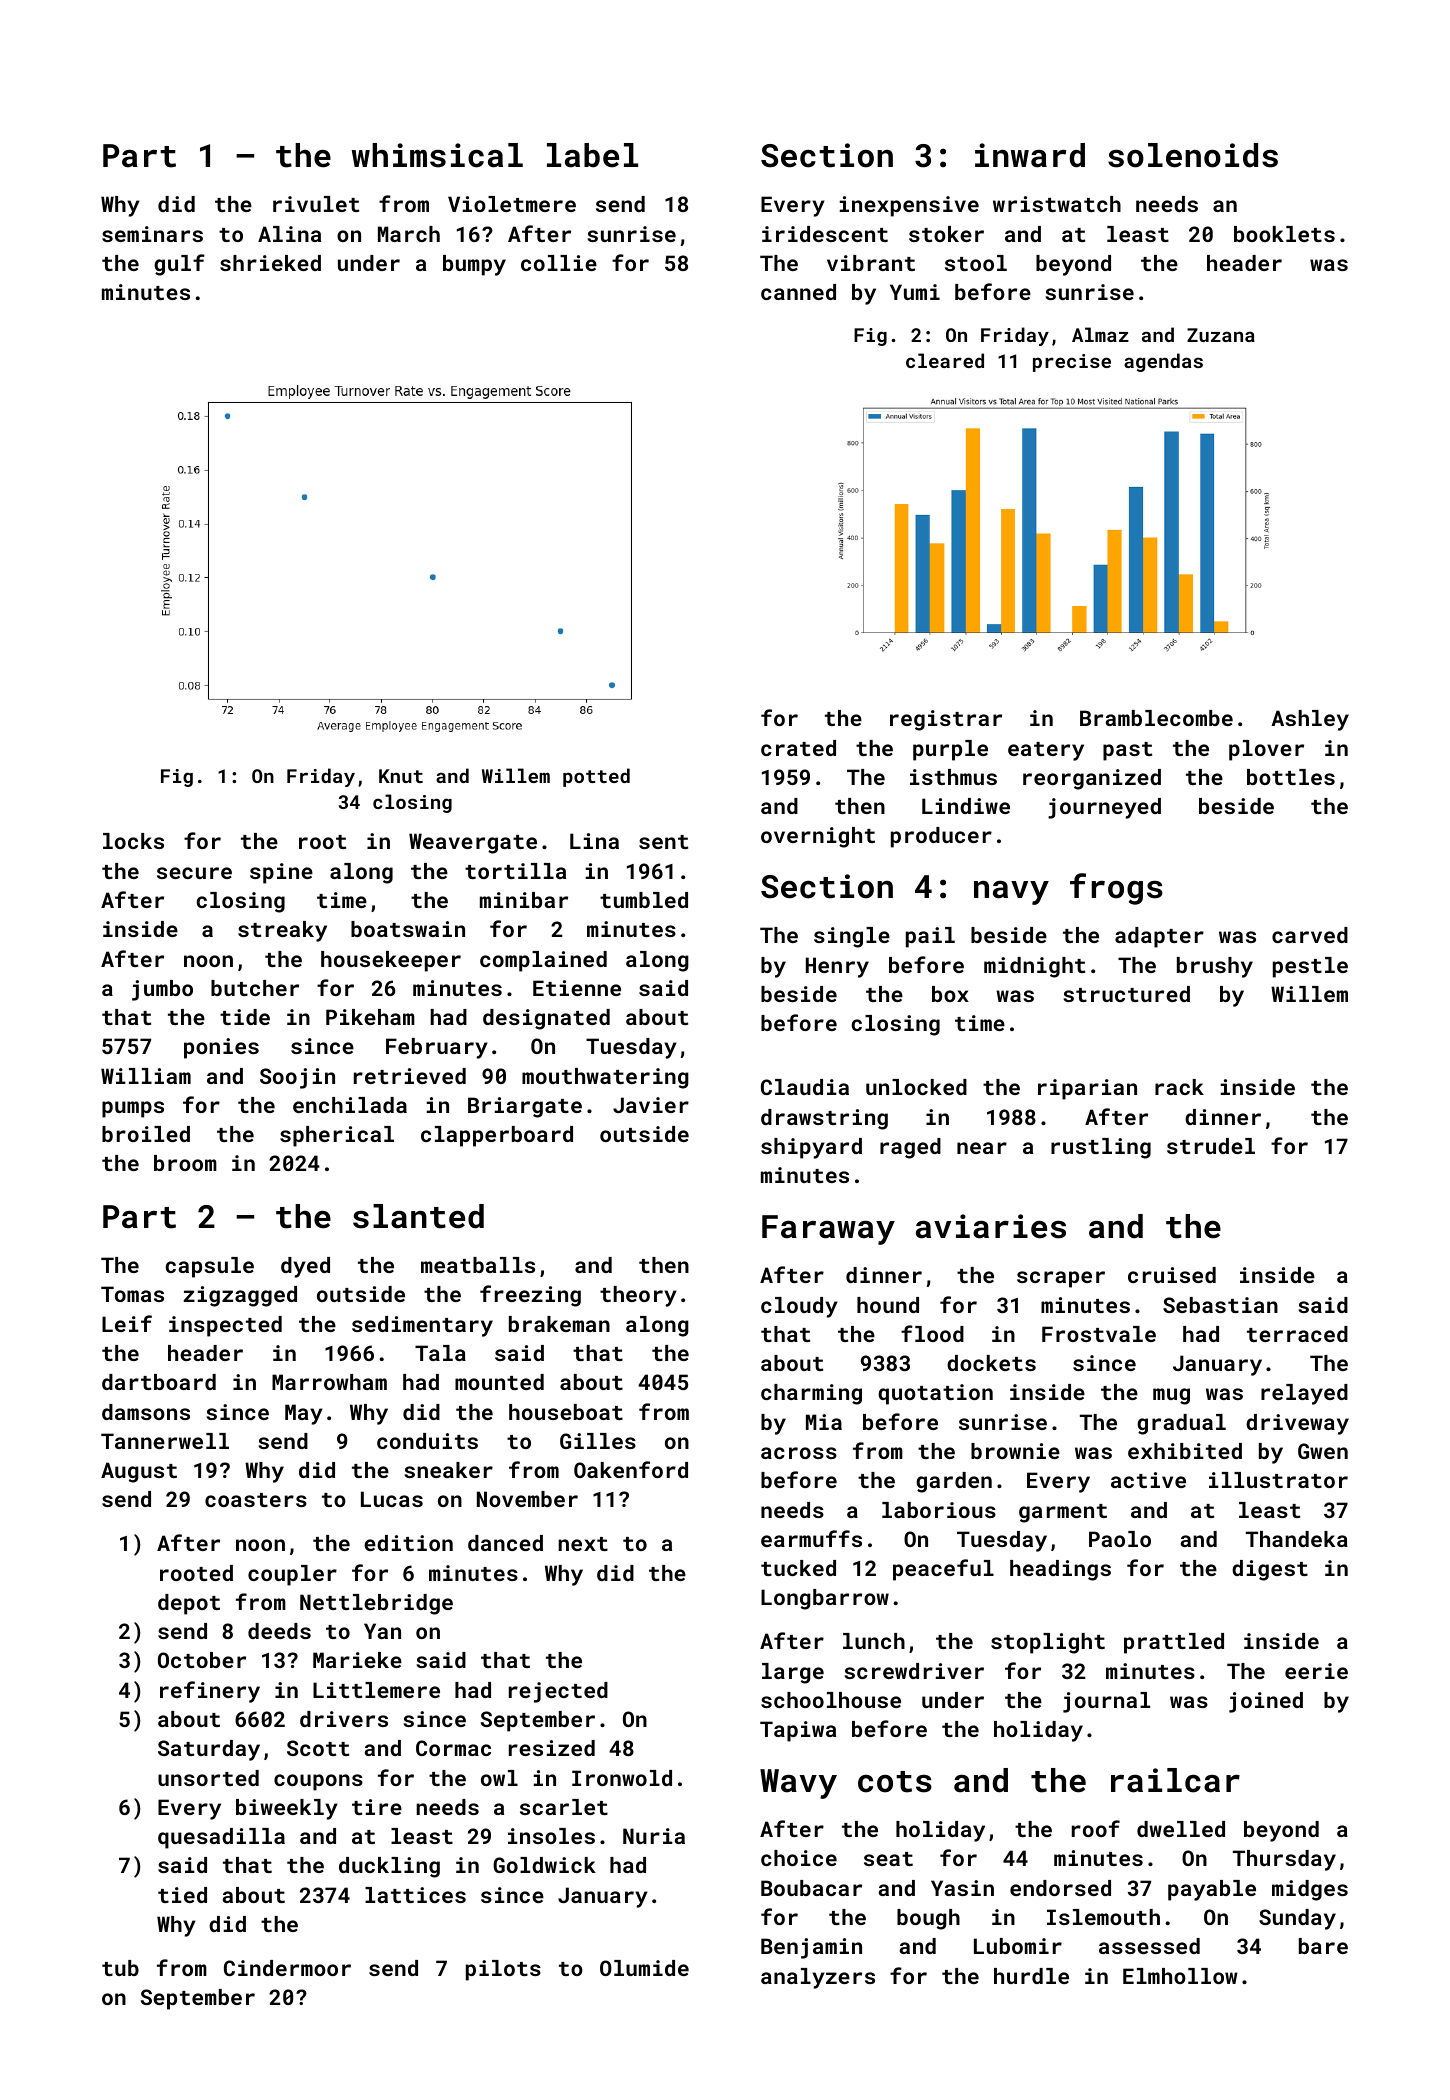 The image size is (1450, 2100). What do you see at coordinates (120, 1968) in the screenshot?
I see `tub` at bounding box center [120, 1968].
